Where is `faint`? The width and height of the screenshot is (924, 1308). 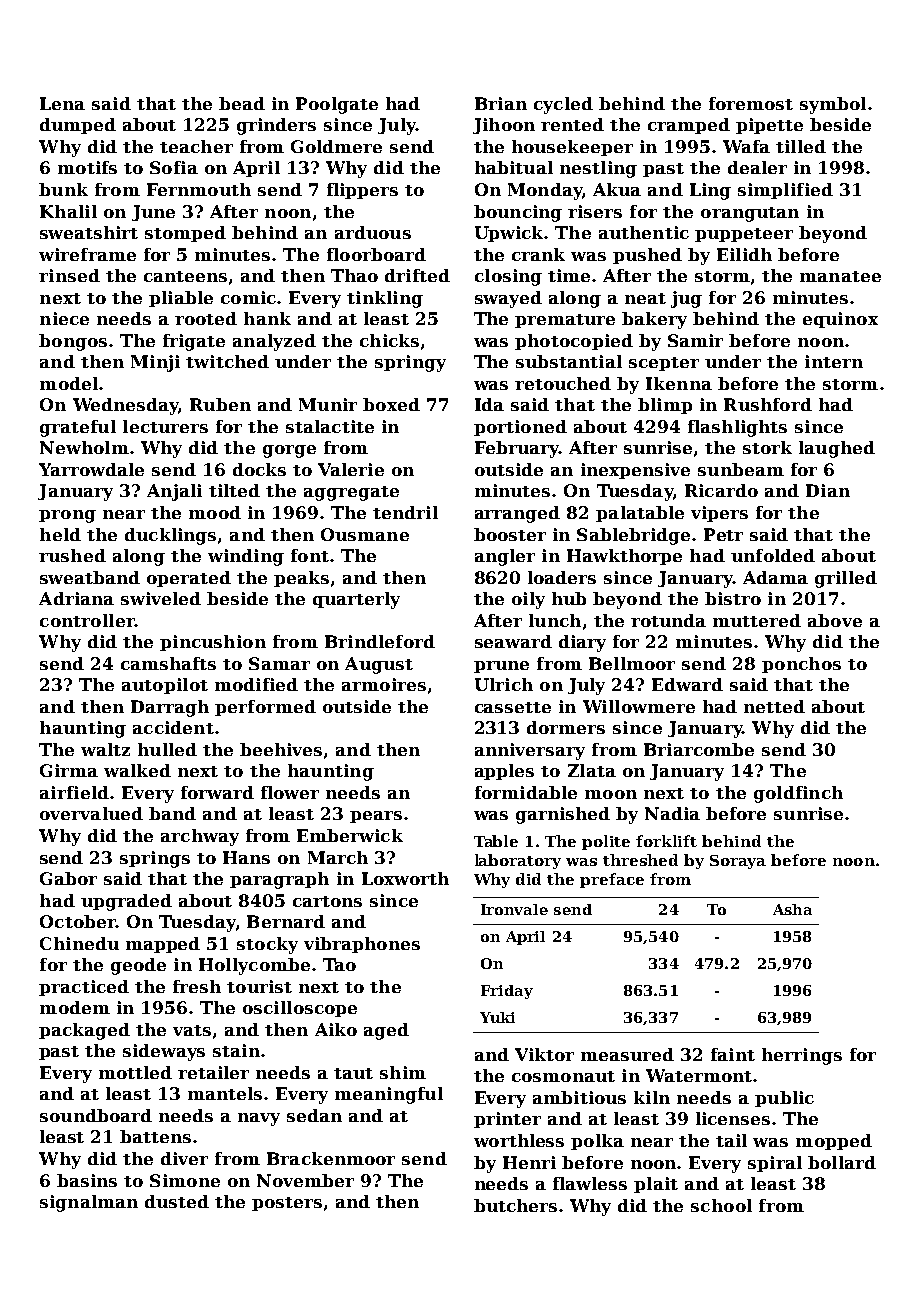 faint is located at coordinates (733, 1054).
